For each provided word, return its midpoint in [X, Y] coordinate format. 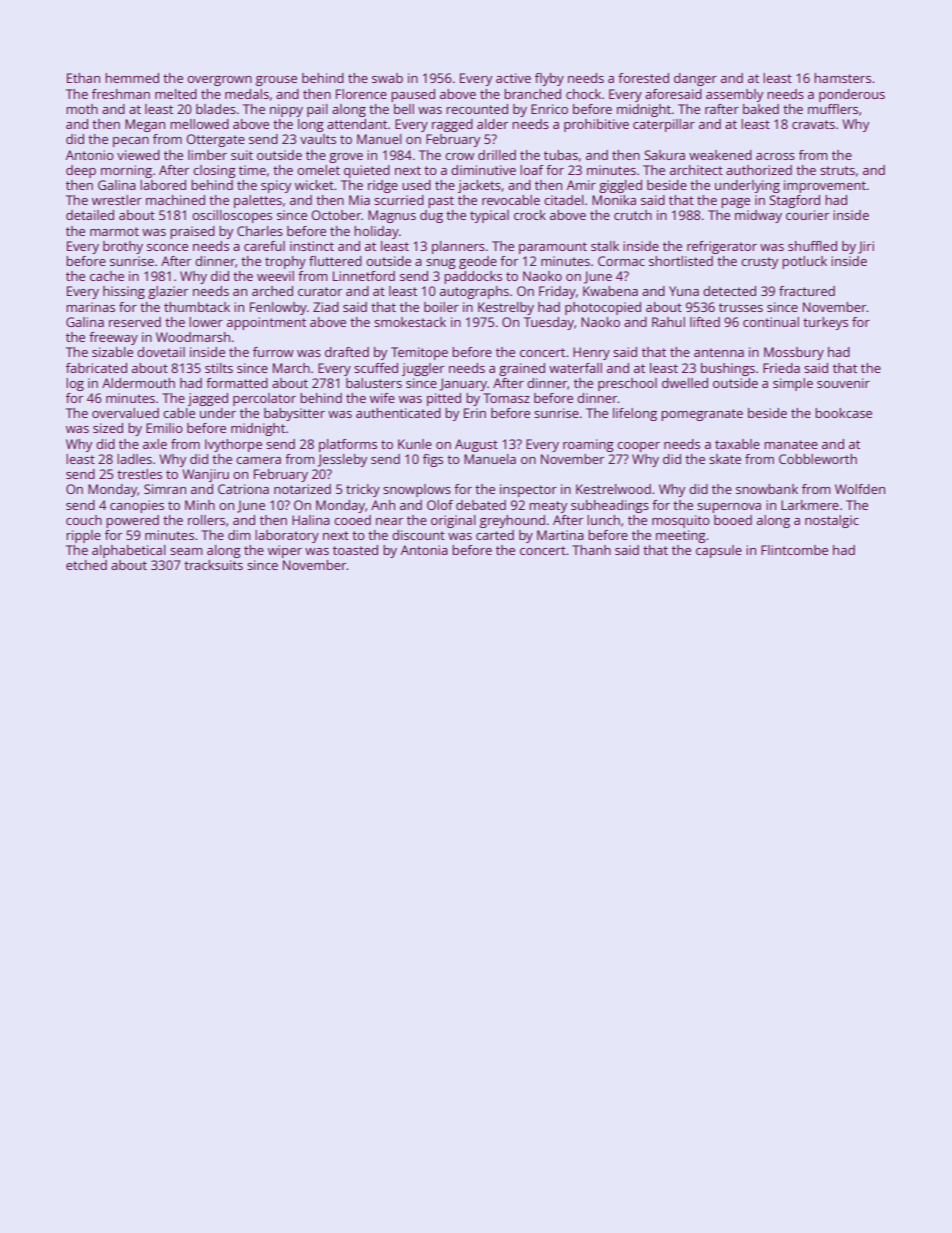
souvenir [843, 383]
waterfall [575, 368]
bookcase [843, 413]
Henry [591, 353]
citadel [564, 200]
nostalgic [832, 521]
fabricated [96, 368]
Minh [200, 505]
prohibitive [596, 125]
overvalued [125, 413]
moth [82, 109]
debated [481, 505]
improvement [825, 186]
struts [837, 170]
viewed [138, 155]
